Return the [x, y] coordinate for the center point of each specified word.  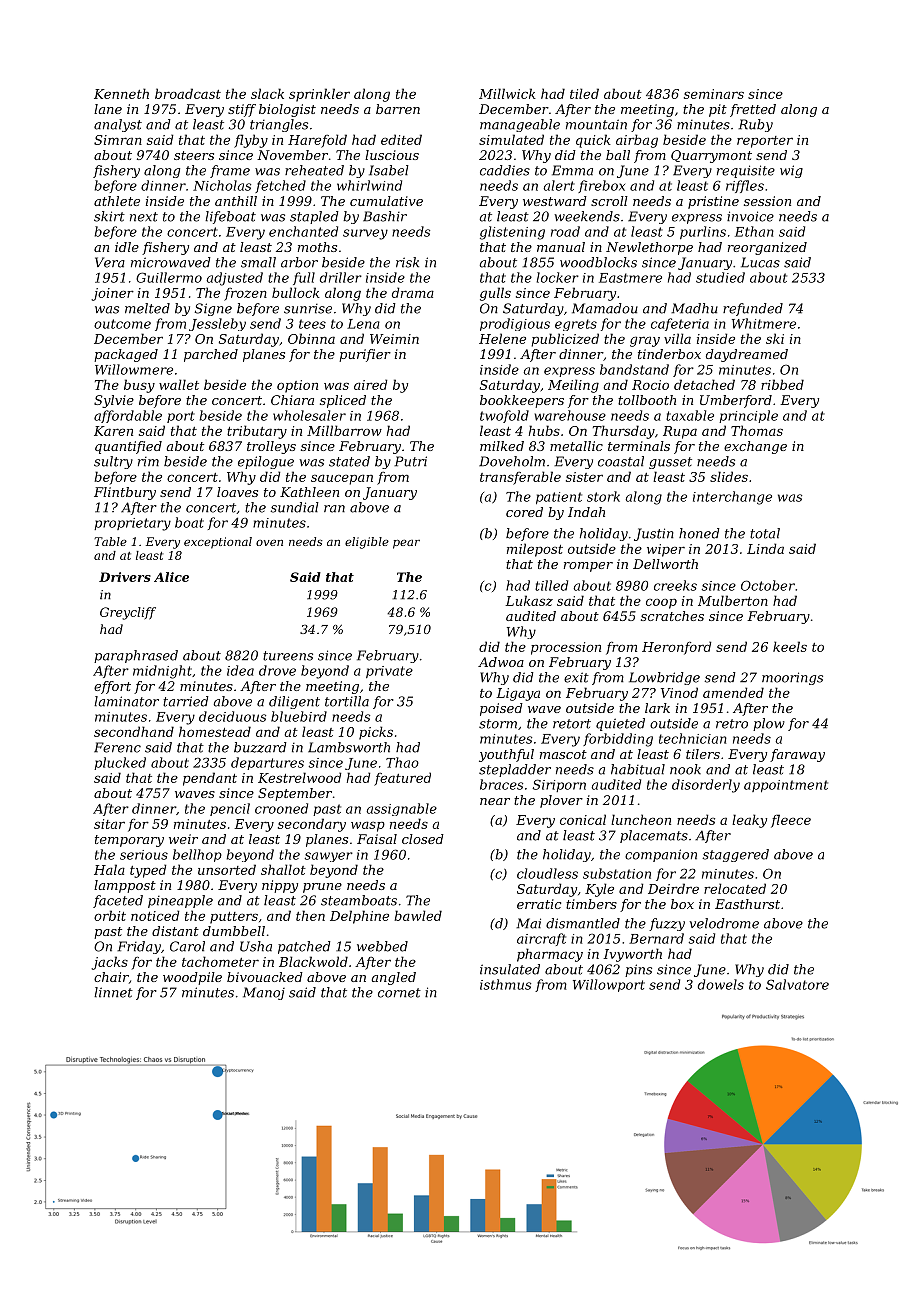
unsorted [227, 869]
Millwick [507, 93]
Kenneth [121, 93]
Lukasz [529, 600]
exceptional [218, 543]
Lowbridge [664, 678]
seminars [714, 94]
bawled [418, 915]
